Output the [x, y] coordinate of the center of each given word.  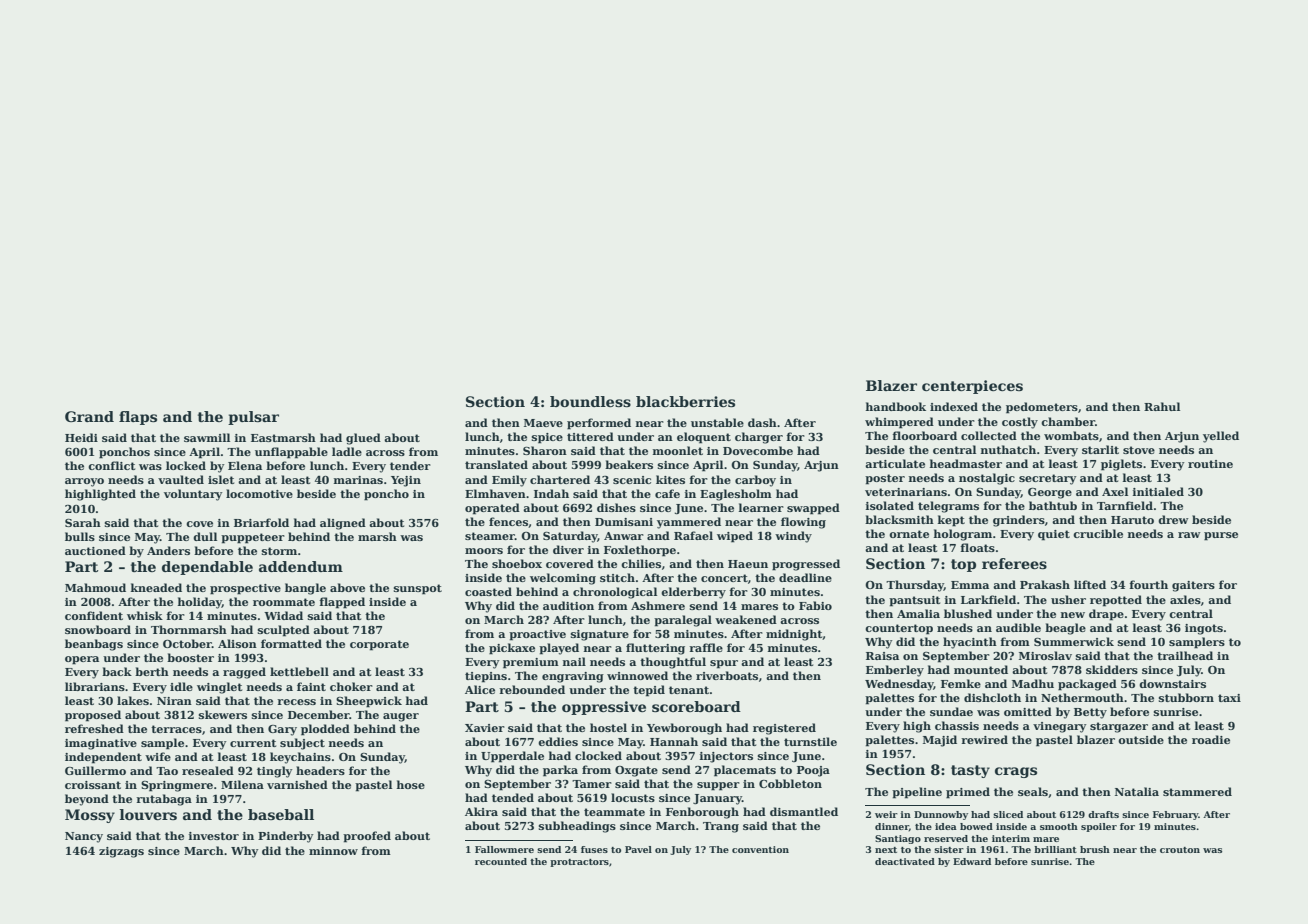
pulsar [253, 418]
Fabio [815, 605]
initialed [1158, 491]
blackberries [685, 401]
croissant [93, 785]
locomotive [259, 493]
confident [94, 615]
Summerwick [1074, 641]
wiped [735, 537]
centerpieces [972, 387]
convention [760, 849]
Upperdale [512, 757]
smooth [1059, 826]
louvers [148, 814]
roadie [1211, 739]
